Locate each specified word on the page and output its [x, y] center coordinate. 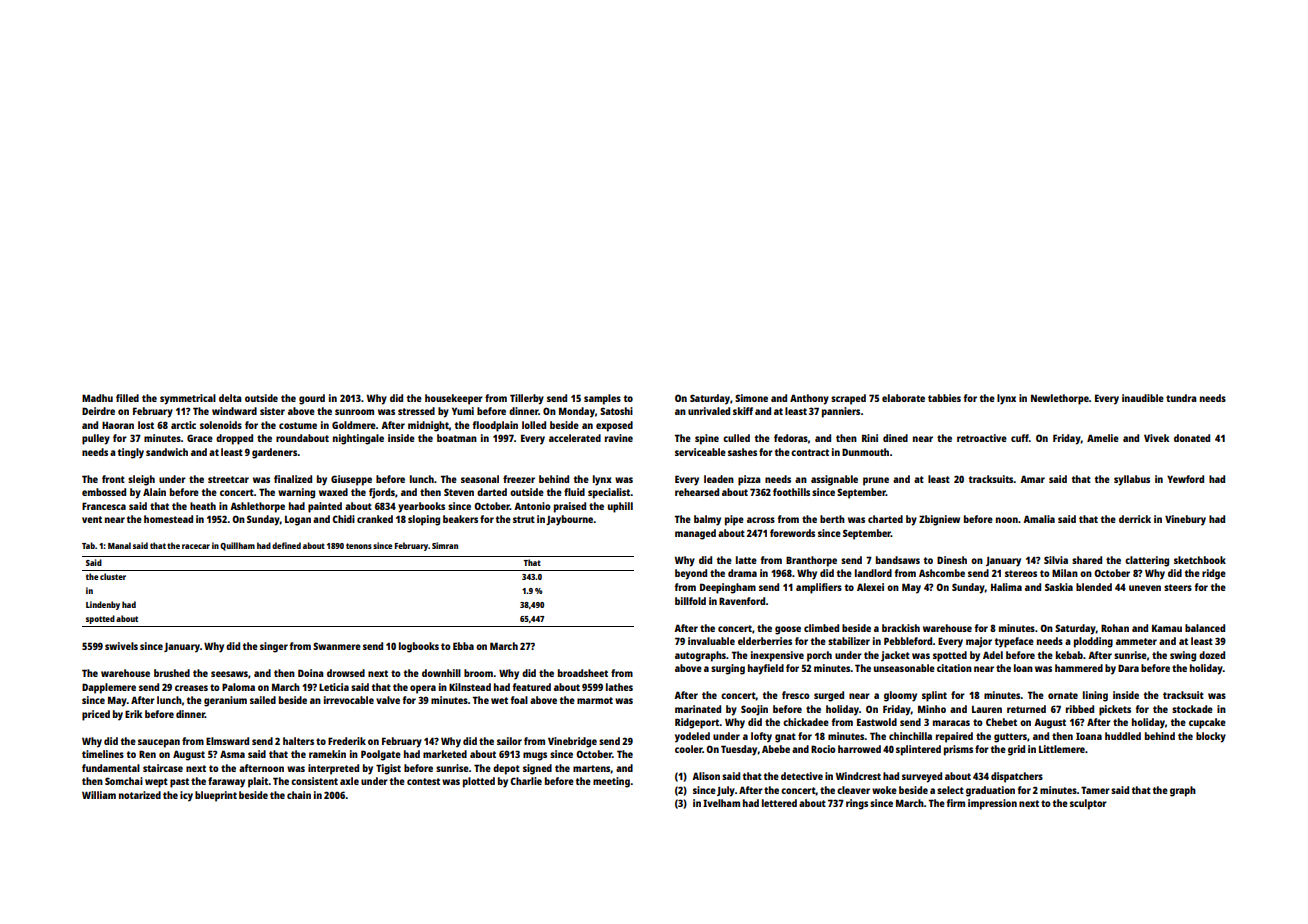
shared [1087, 560]
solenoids [221, 425]
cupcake [1207, 723]
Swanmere [337, 646]
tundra [1181, 398]
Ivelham [721, 803]
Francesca [104, 506]
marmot [595, 700]
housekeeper [454, 399]
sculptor [1088, 804]
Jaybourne [569, 520]
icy [186, 796]
